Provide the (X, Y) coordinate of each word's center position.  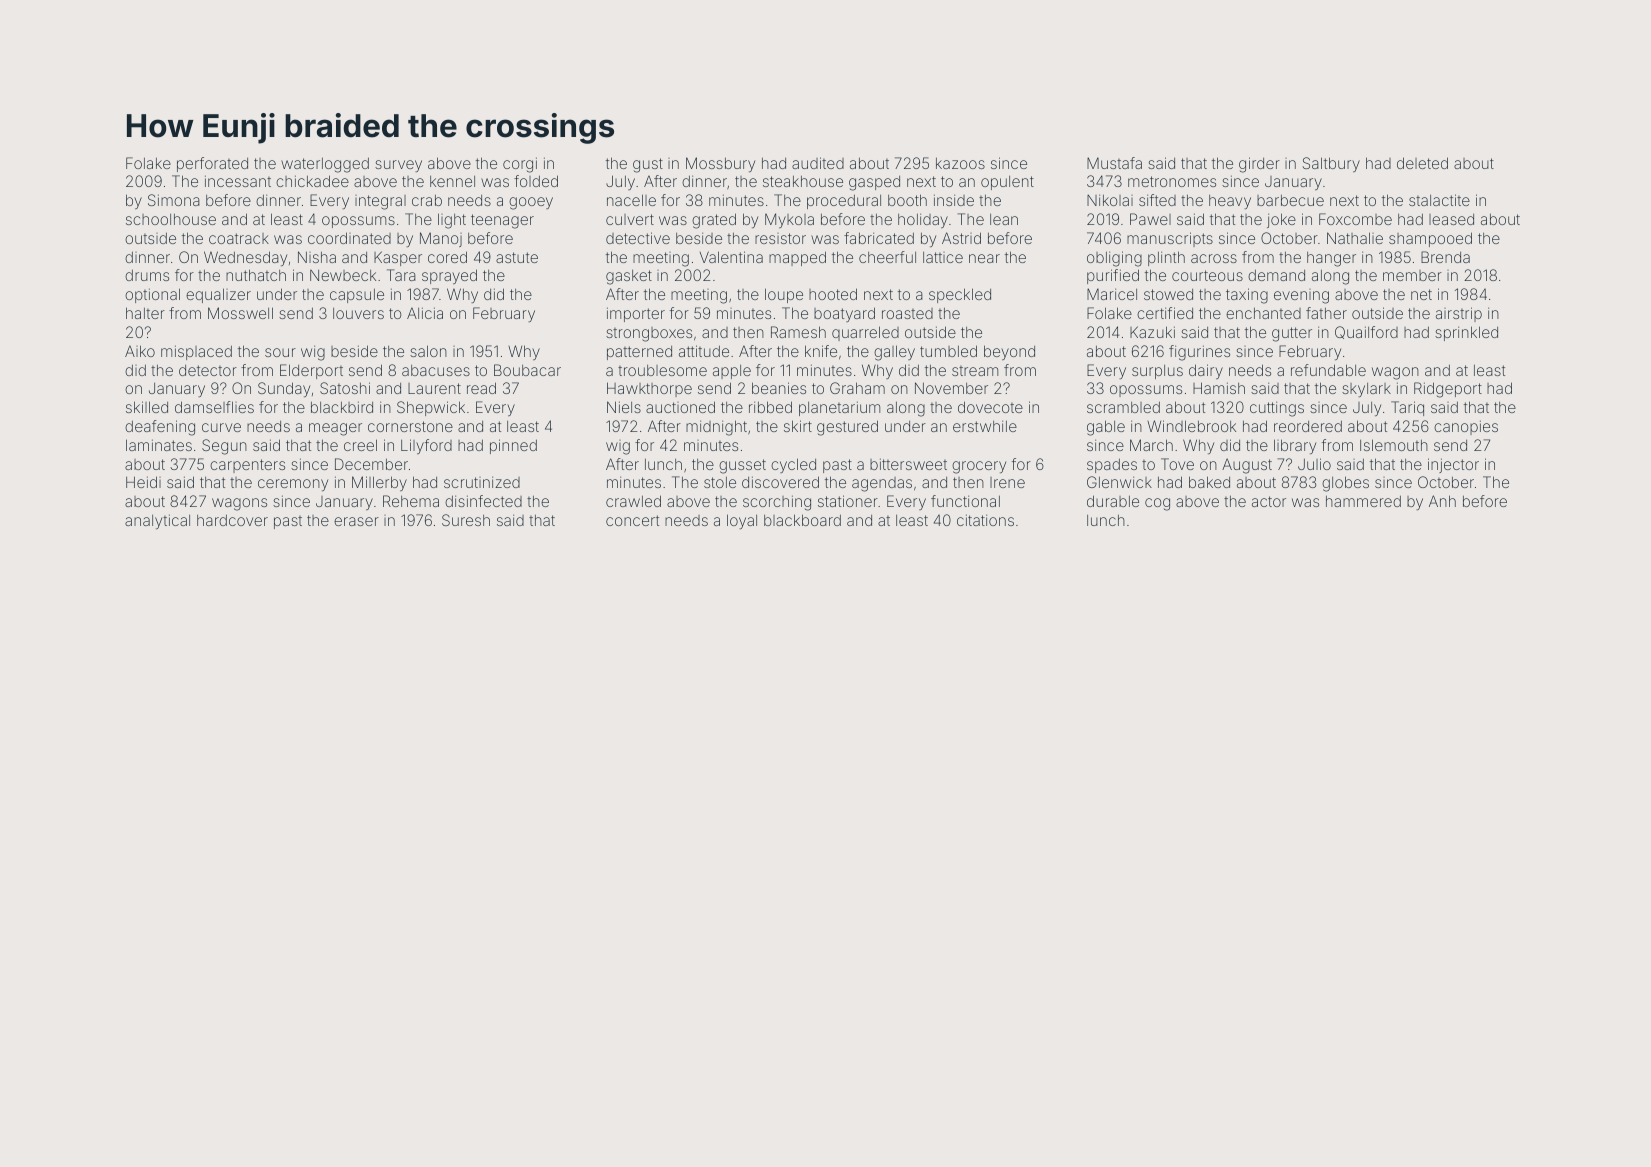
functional (965, 501)
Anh (1442, 501)
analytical (157, 521)
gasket (629, 277)
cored (447, 257)
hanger (1331, 259)
